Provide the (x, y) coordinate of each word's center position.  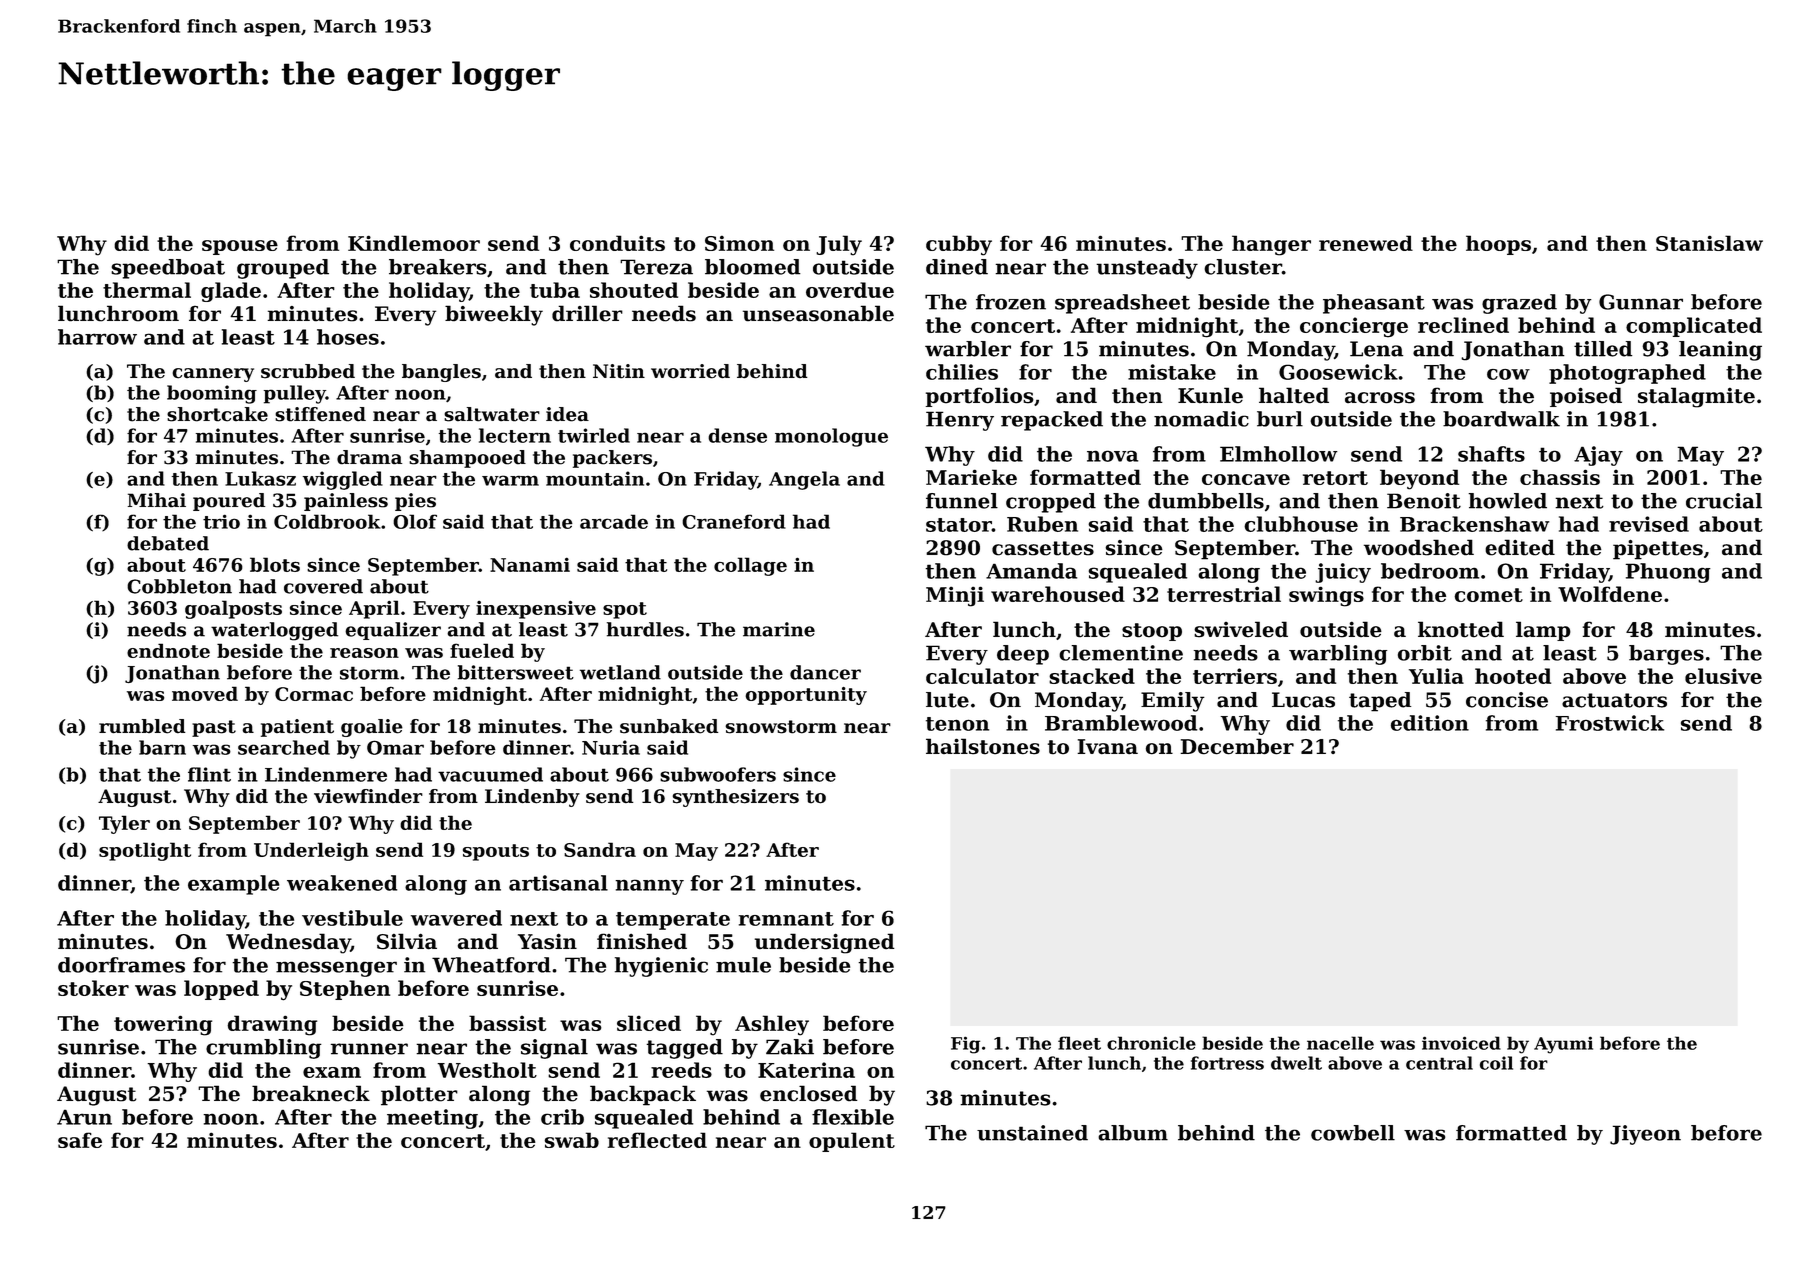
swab (572, 1140)
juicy (1343, 573)
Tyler (124, 824)
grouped (283, 269)
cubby (959, 245)
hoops (1498, 245)
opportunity (806, 696)
